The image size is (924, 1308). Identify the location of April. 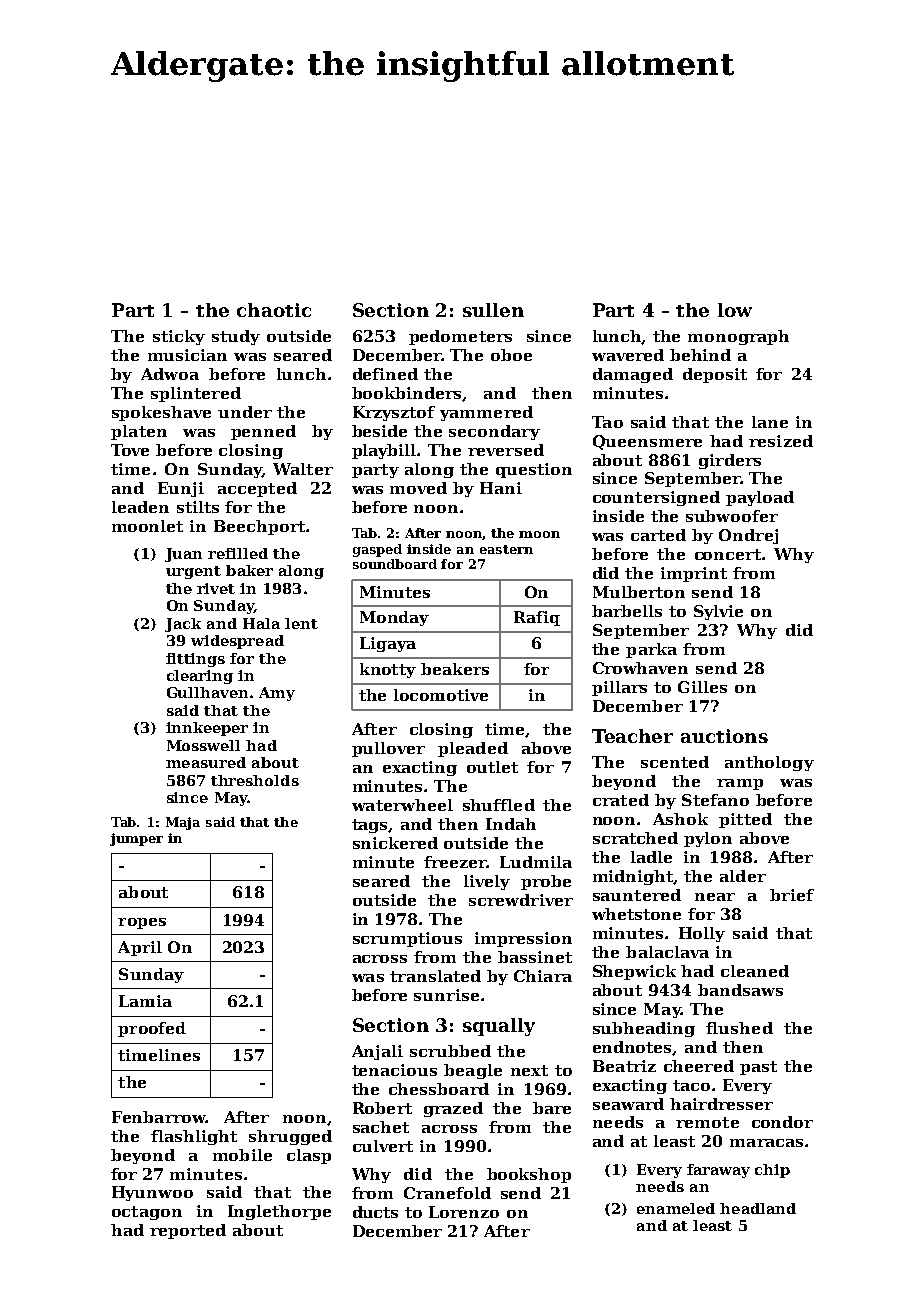
(140, 948).
